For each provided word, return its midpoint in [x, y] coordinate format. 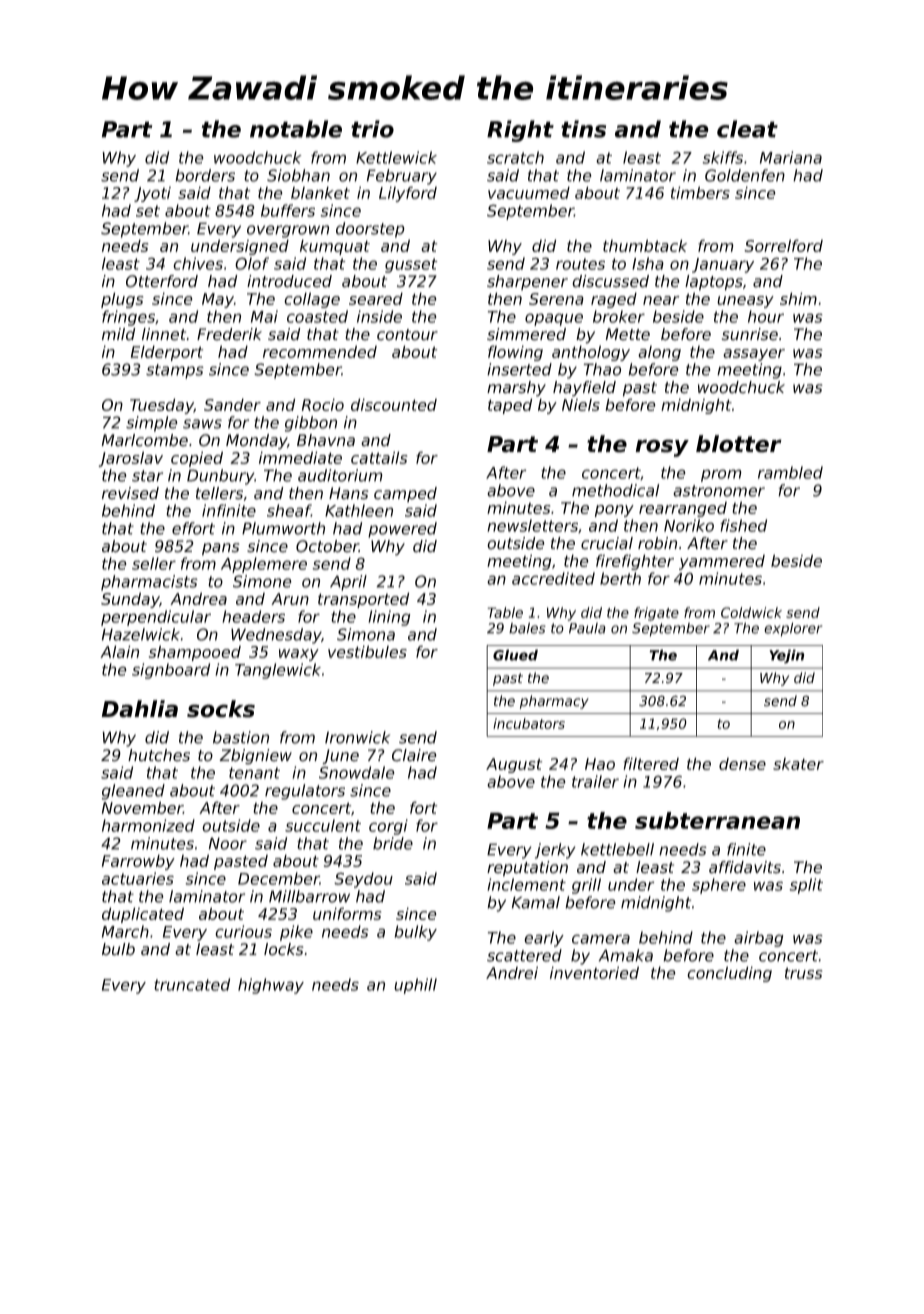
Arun [290, 599]
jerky [555, 851]
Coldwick [751, 612]
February [402, 177]
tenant [254, 773]
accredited [553, 578]
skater [798, 764]
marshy [516, 389]
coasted [317, 316]
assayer [754, 355]
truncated [192, 984]
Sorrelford [783, 245]
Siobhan [298, 175]
